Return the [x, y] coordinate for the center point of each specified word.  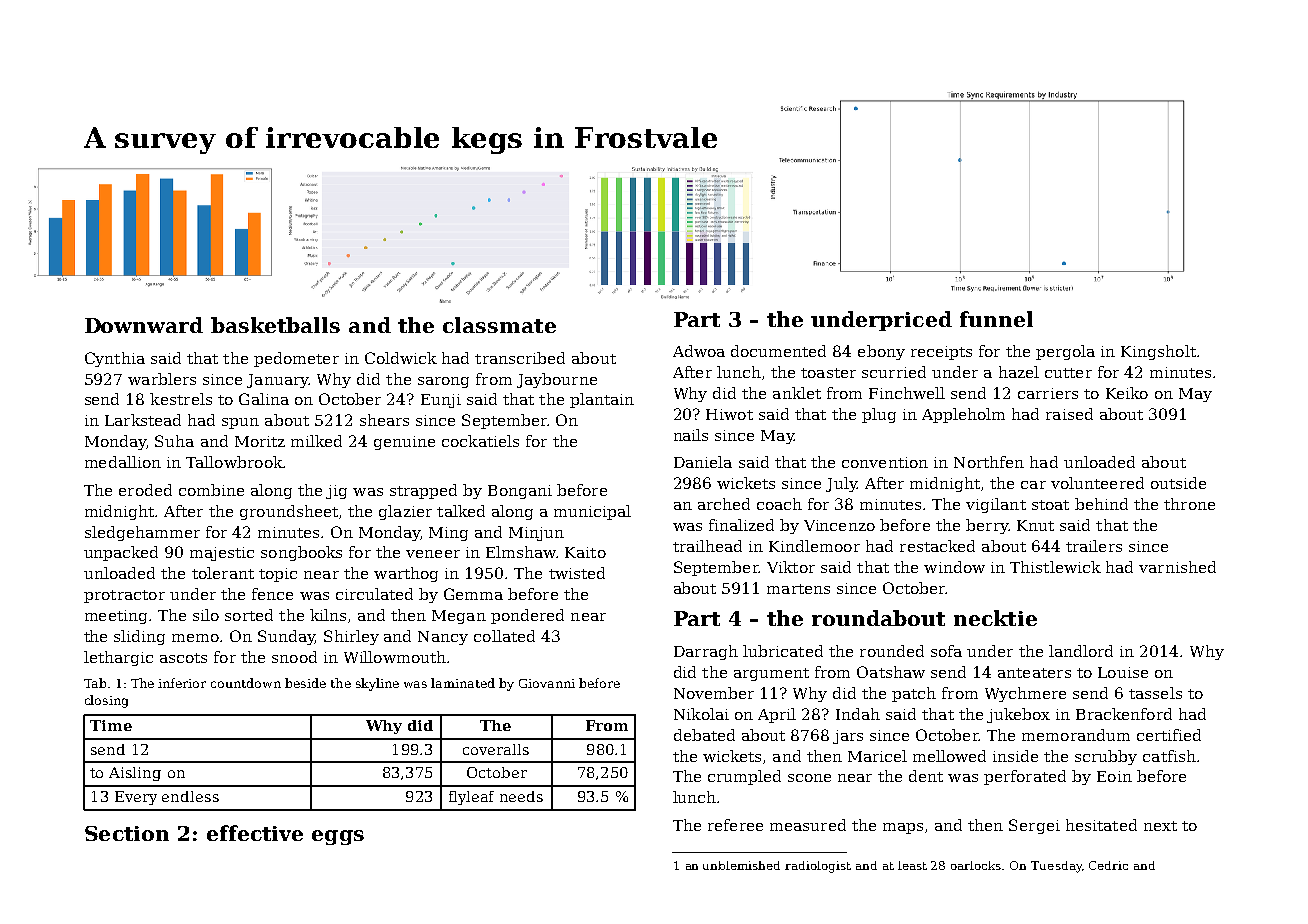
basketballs [275, 325]
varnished [1177, 567]
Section [127, 833]
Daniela [703, 462]
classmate [499, 325]
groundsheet [289, 512]
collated [504, 636]
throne [1189, 504]
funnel [996, 319]
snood [294, 657]
